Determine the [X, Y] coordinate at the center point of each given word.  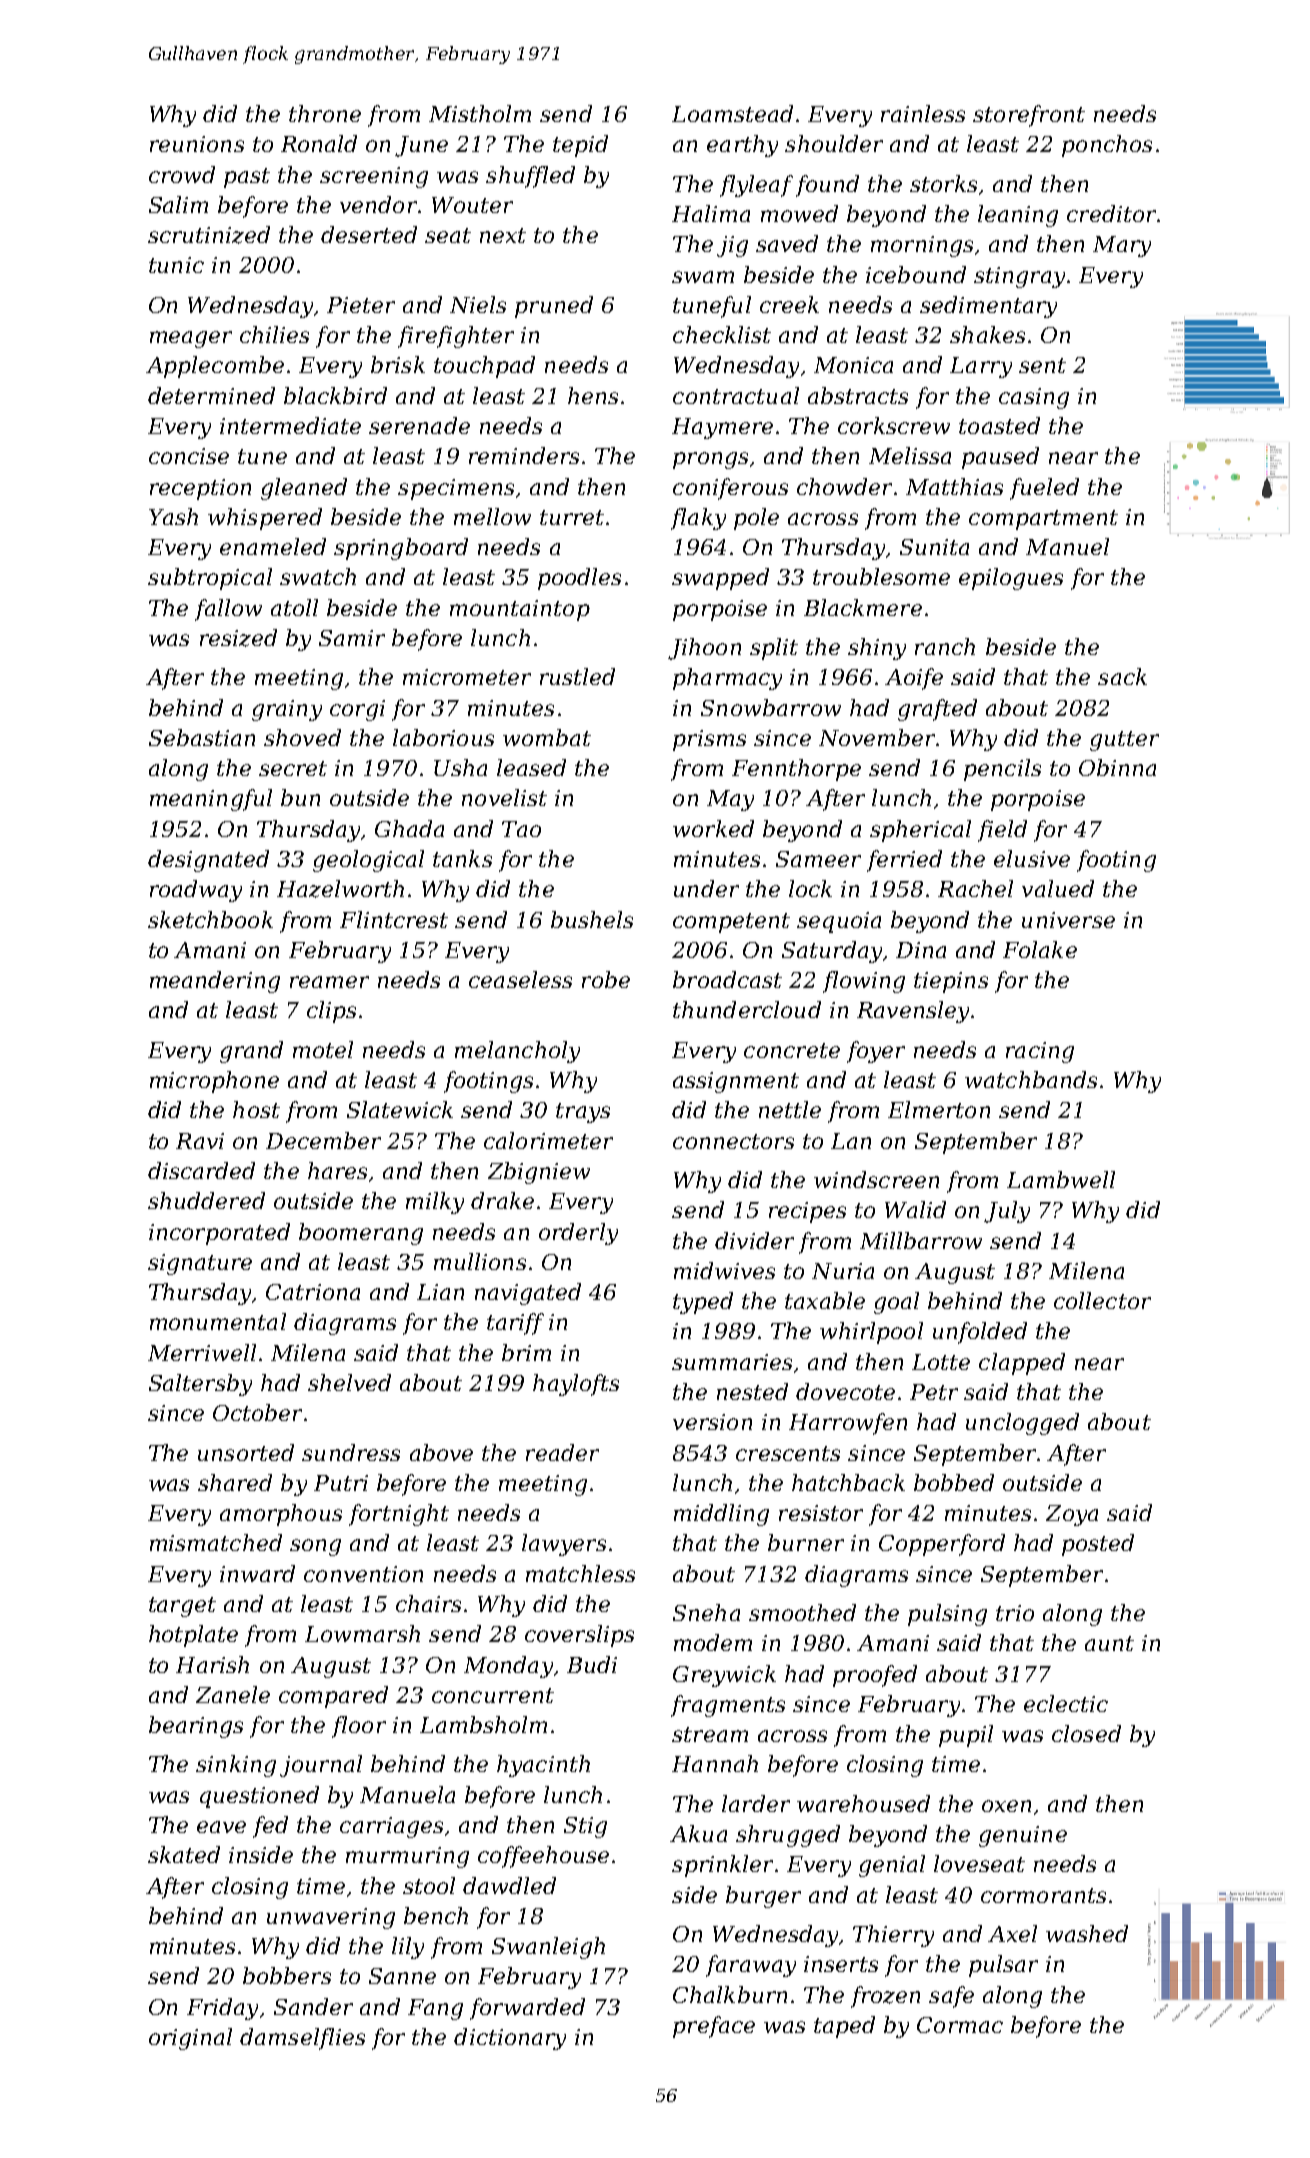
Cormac [960, 2025]
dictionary [510, 2039]
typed [703, 1303]
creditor [1111, 213]
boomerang [361, 1234]
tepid [580, 146]
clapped [1022, 1364]
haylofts [576, 1385]
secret [293, 768]
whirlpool [871, 1333]
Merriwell [202, 1352]
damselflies [302, 2039]
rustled [577, 676]
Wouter [472, 205]
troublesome [881, 576]
